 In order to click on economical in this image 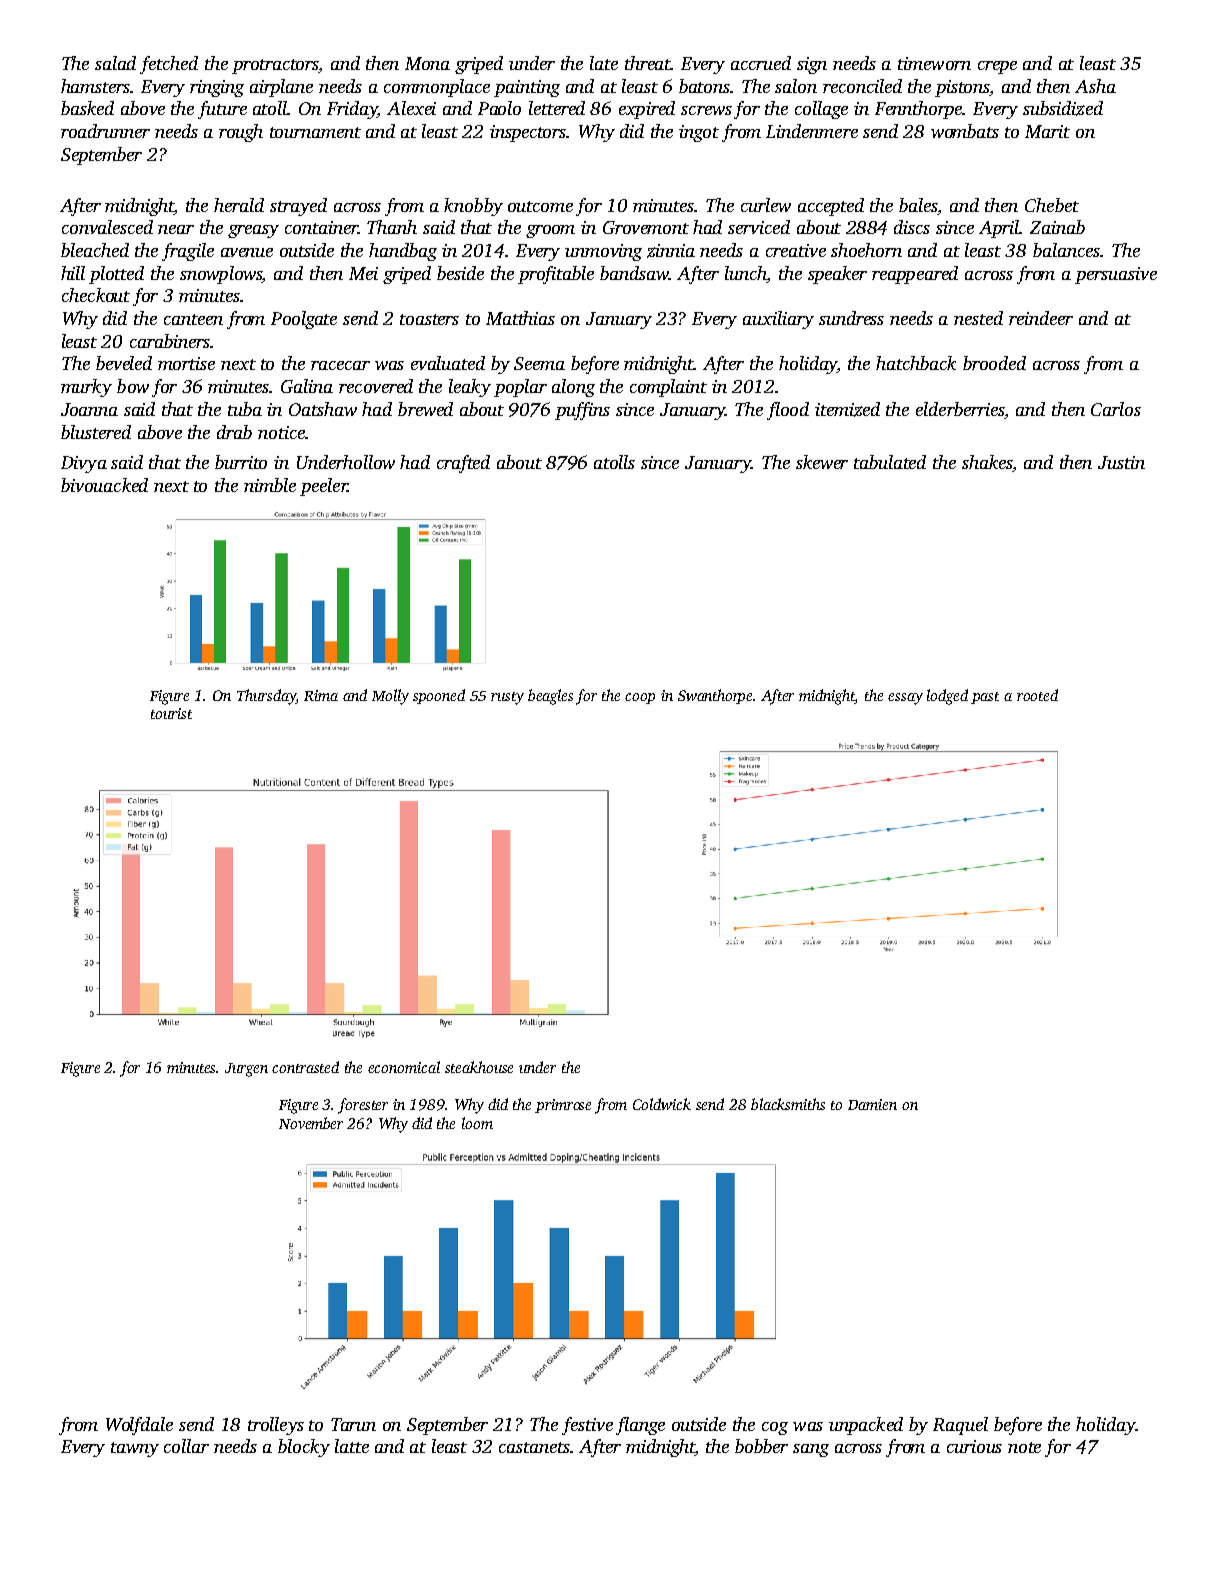, I will do `click(404, 1067)`.
